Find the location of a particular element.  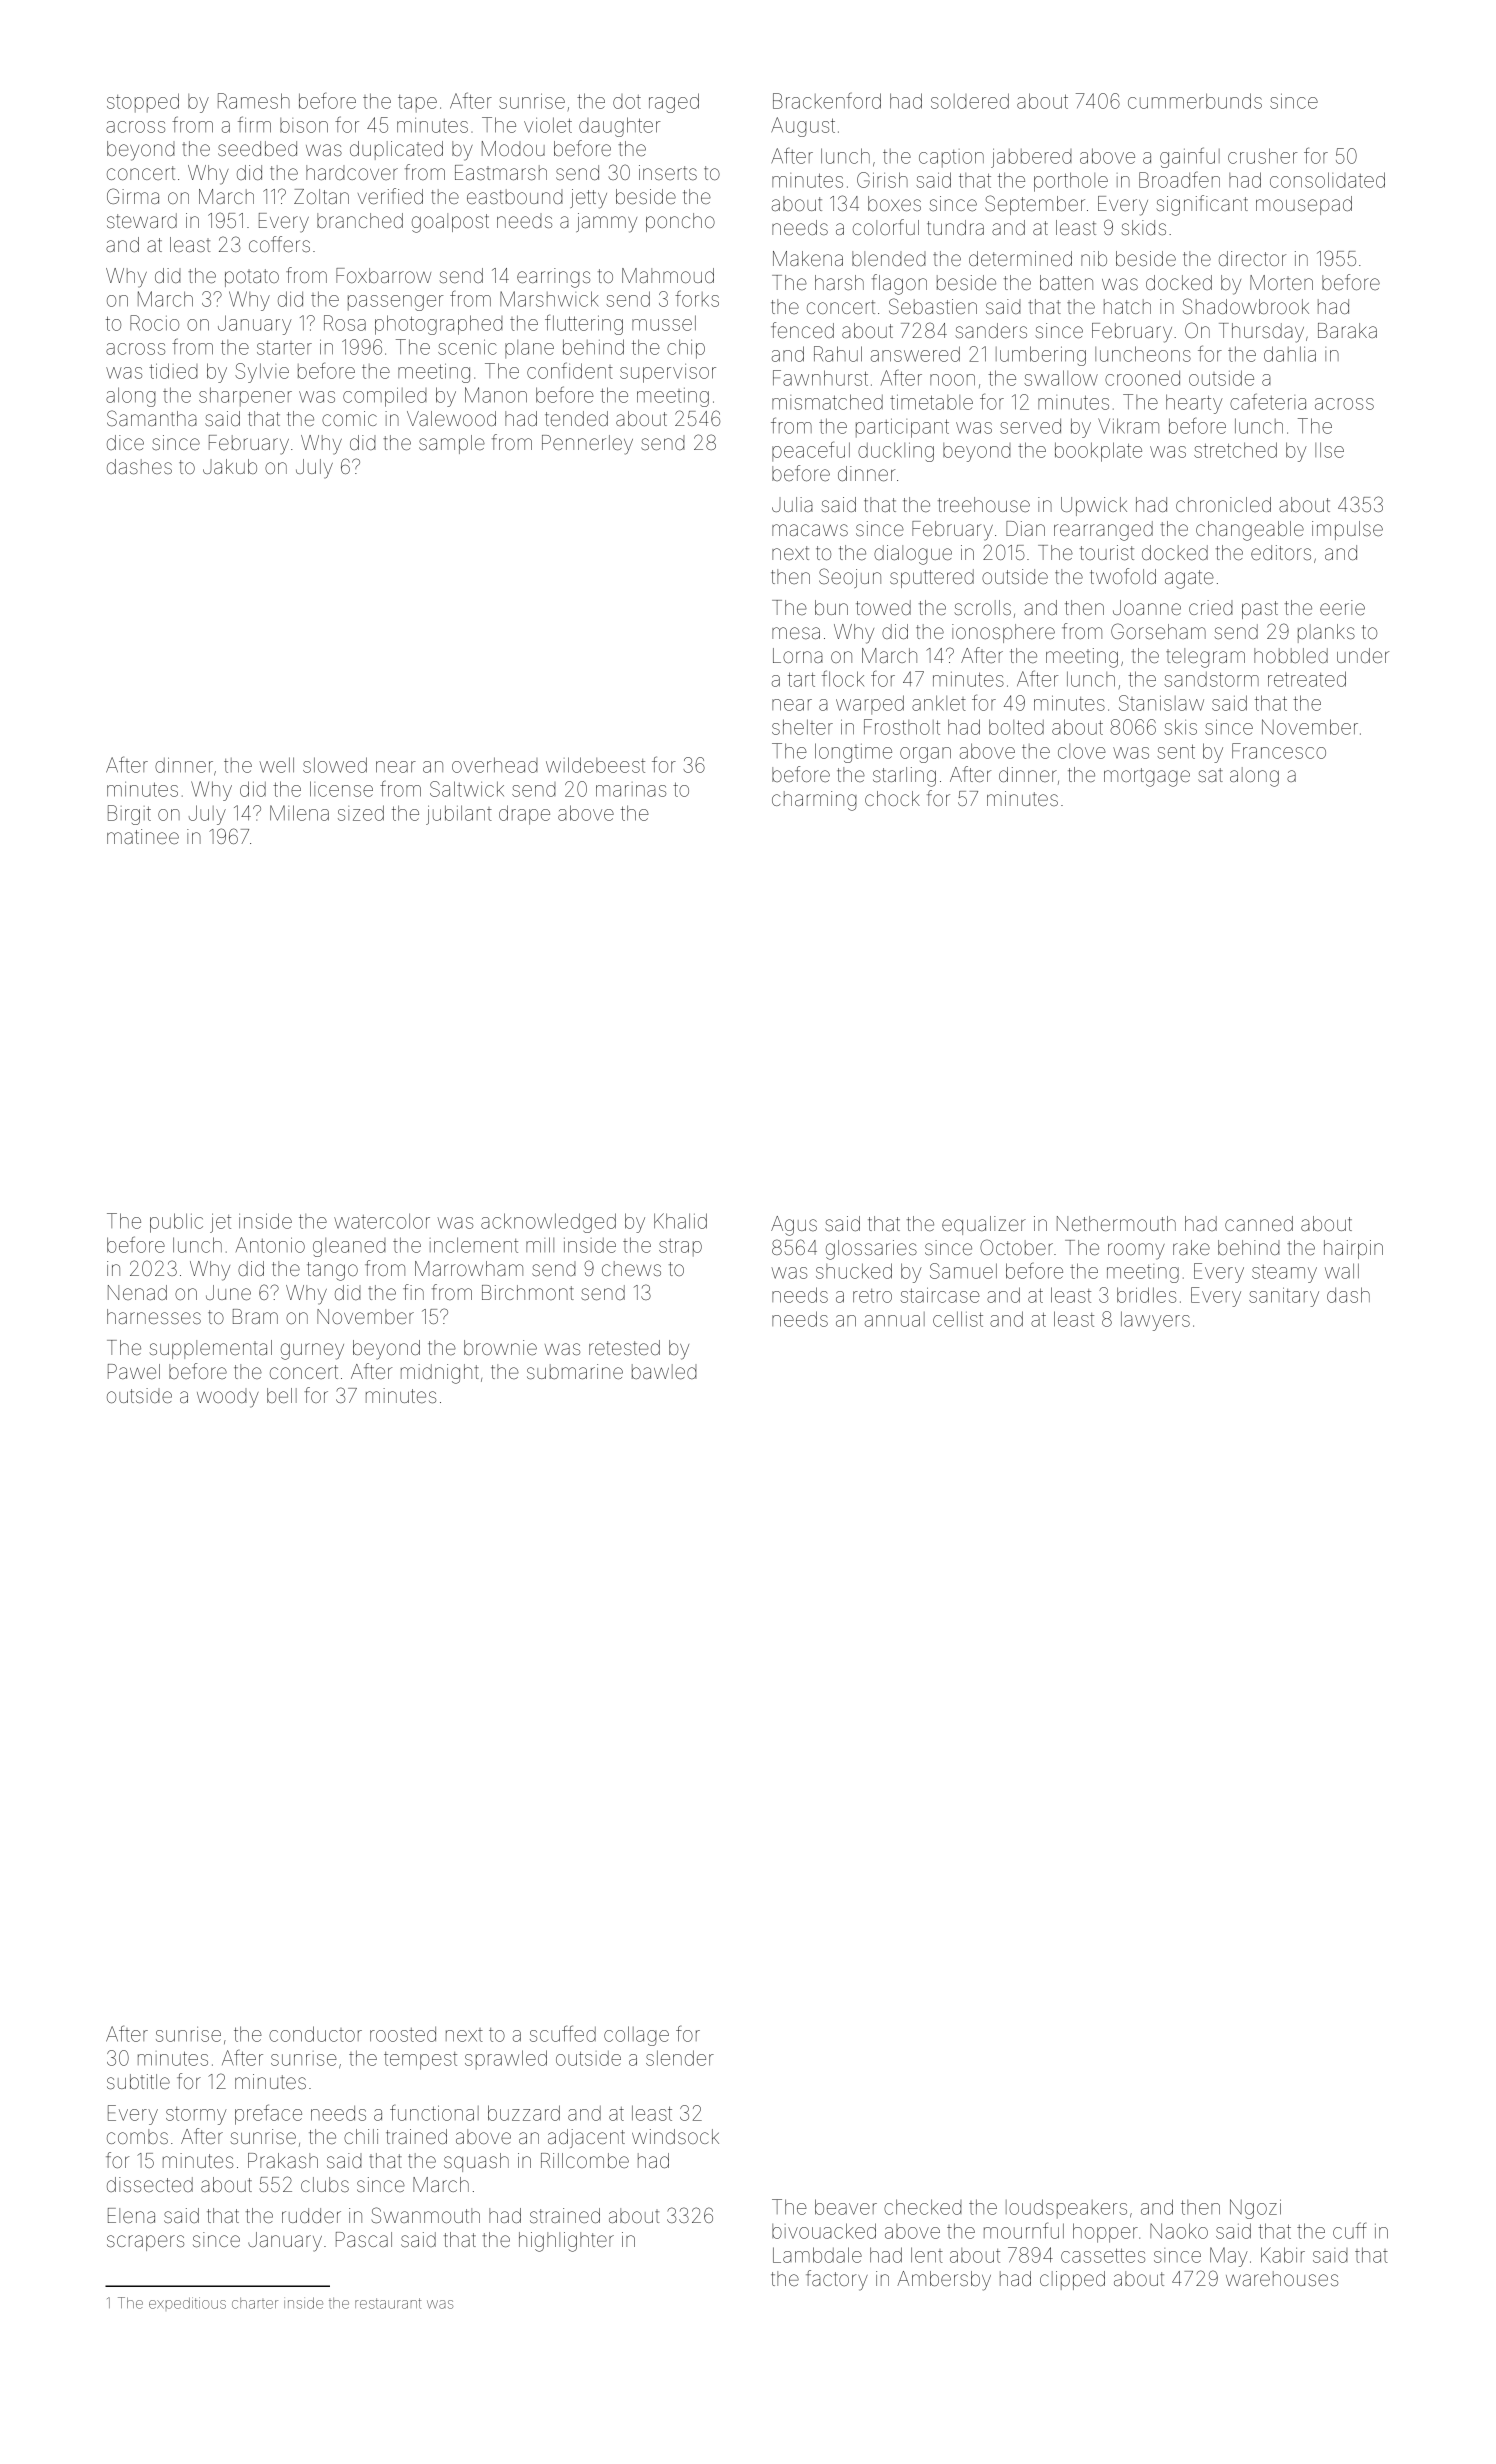

Antonio is located at coordinates (270, 1245).
